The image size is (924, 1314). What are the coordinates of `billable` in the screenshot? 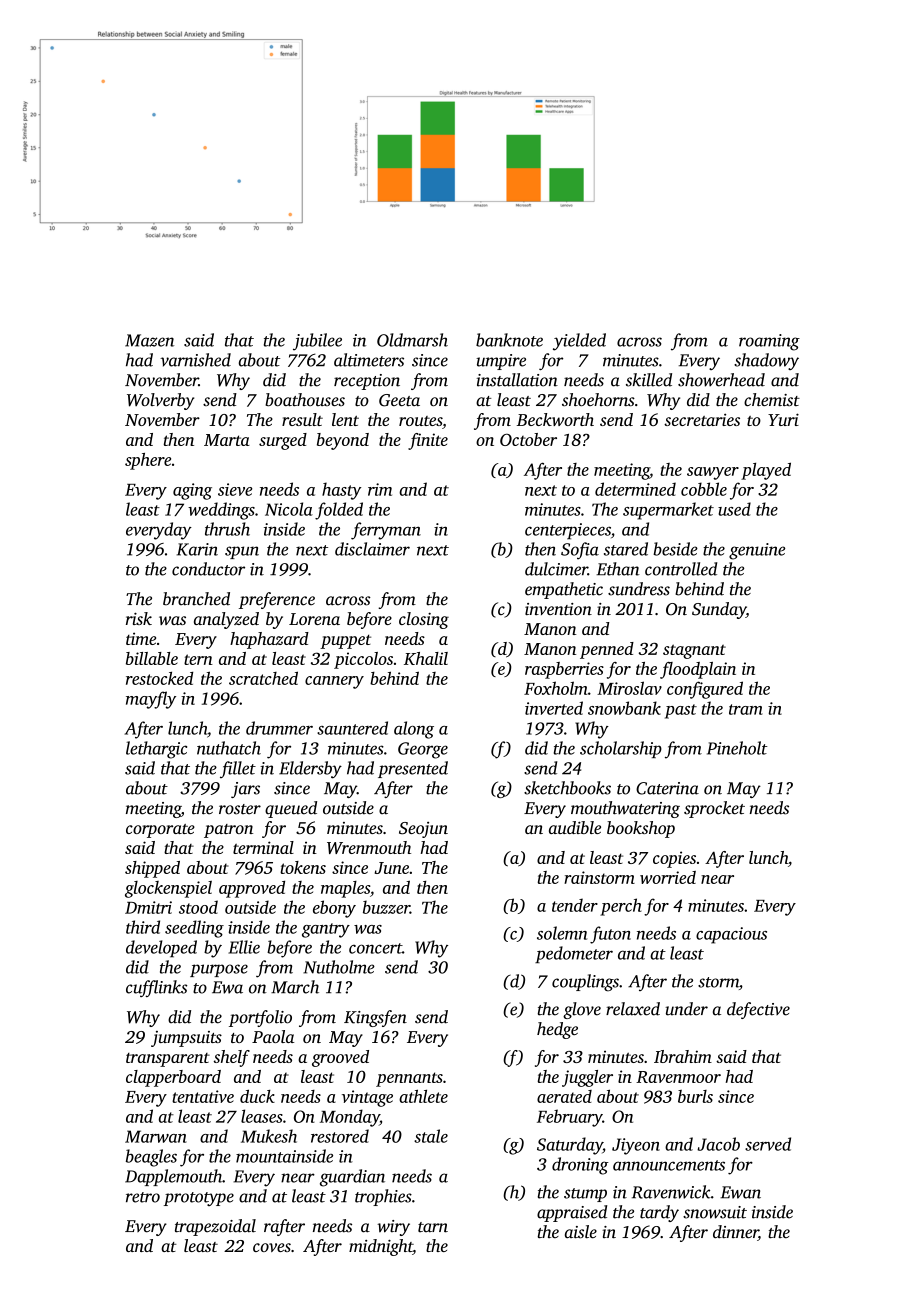 It's located at (152, 658).
